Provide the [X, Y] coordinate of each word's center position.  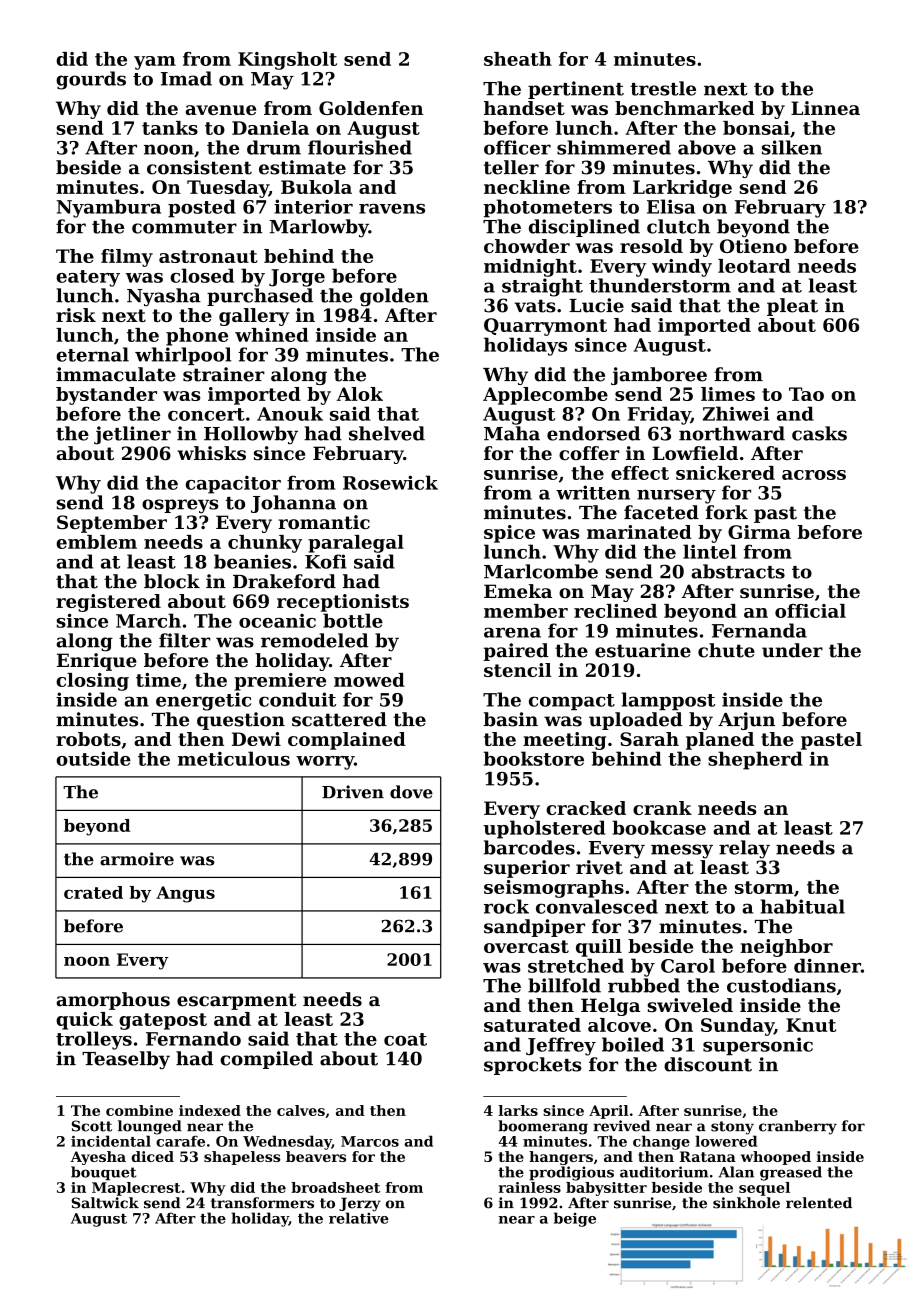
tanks [170, 128]
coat [405, 1039]
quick [84, 1021]
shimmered [614, 147]
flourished [360, 147]
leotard [754, 266]
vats [535, 306]
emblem [96, 542]
